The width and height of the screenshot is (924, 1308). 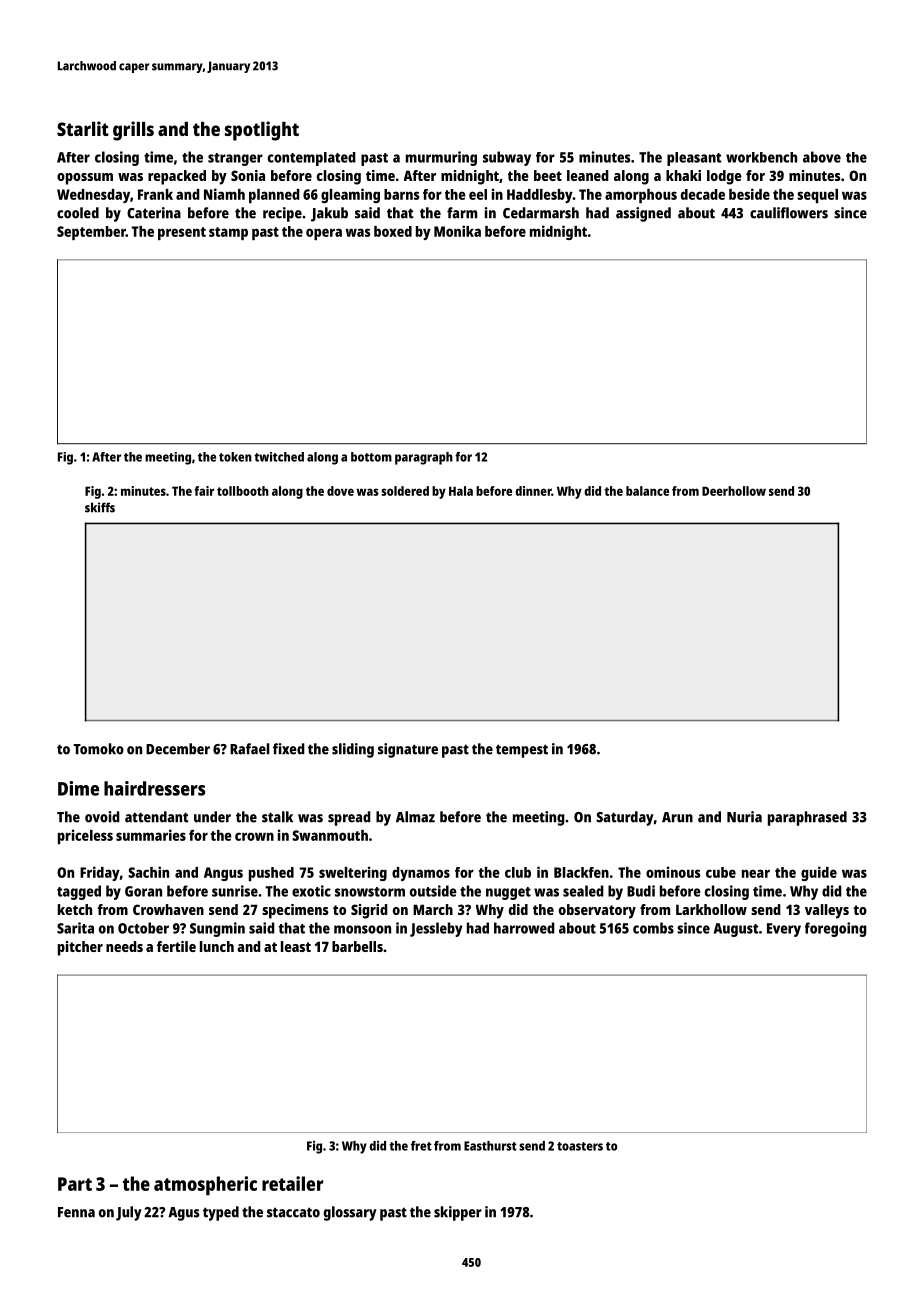 I want to click on Nuria, so click(x=744, y=817).
